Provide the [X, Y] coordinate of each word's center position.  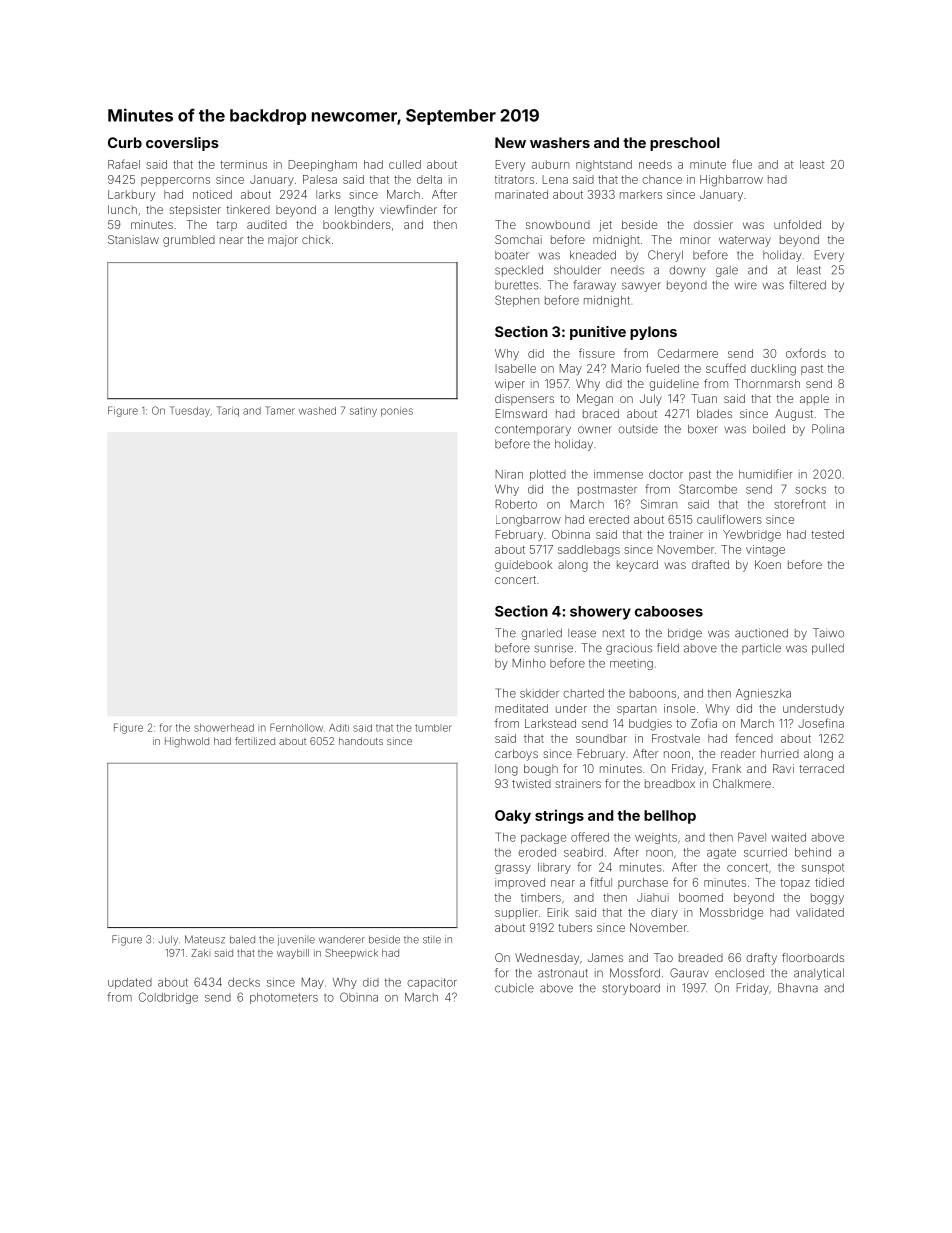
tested [827, 534]
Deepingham [323, 166]
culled [405, 164]
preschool [685, 144]
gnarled [541, 634]
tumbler [433, 728]
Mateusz [205, 939]
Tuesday [190, 411]
